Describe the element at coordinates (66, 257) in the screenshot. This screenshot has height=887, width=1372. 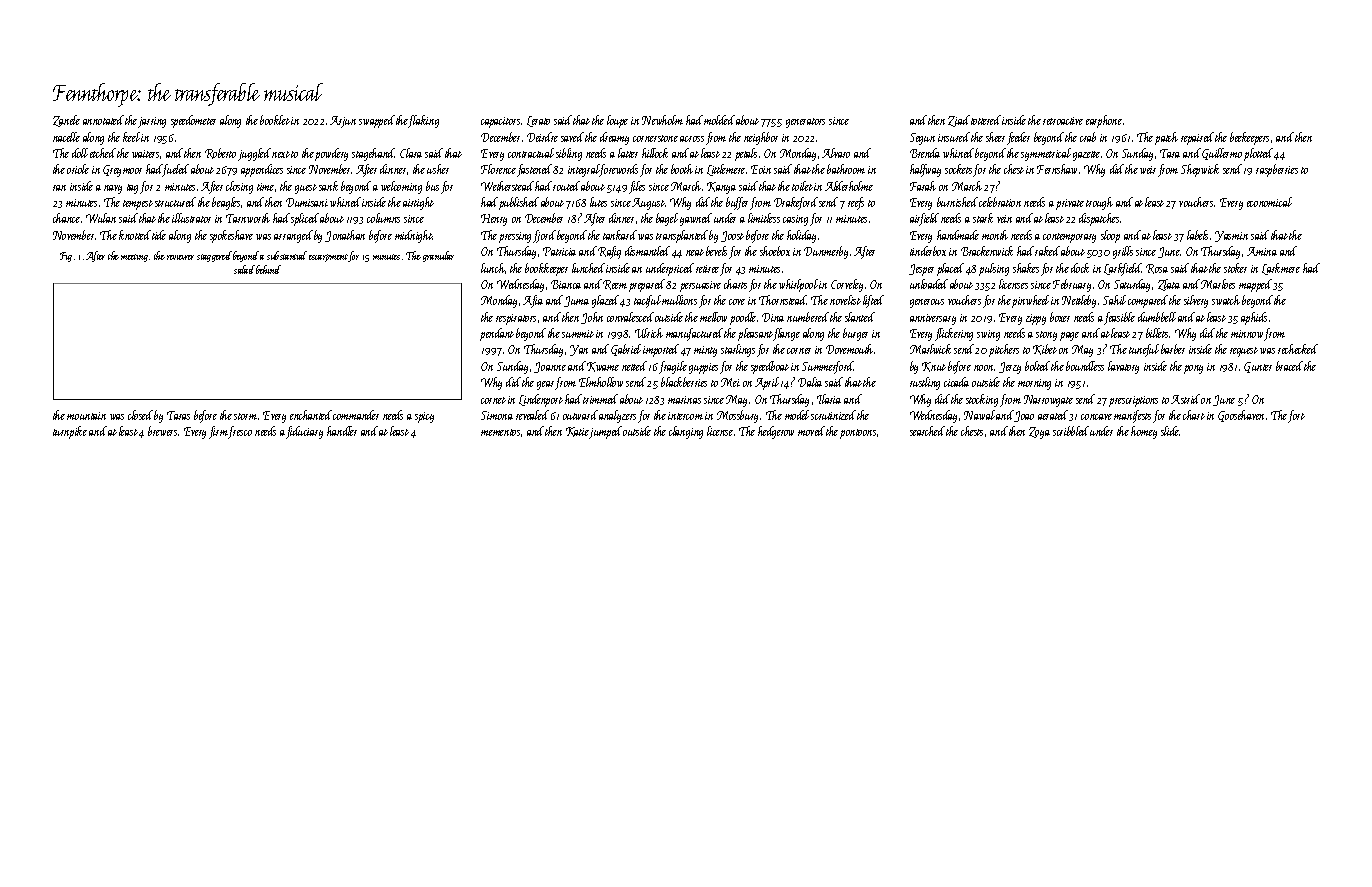
I see `Fig` at that location.
